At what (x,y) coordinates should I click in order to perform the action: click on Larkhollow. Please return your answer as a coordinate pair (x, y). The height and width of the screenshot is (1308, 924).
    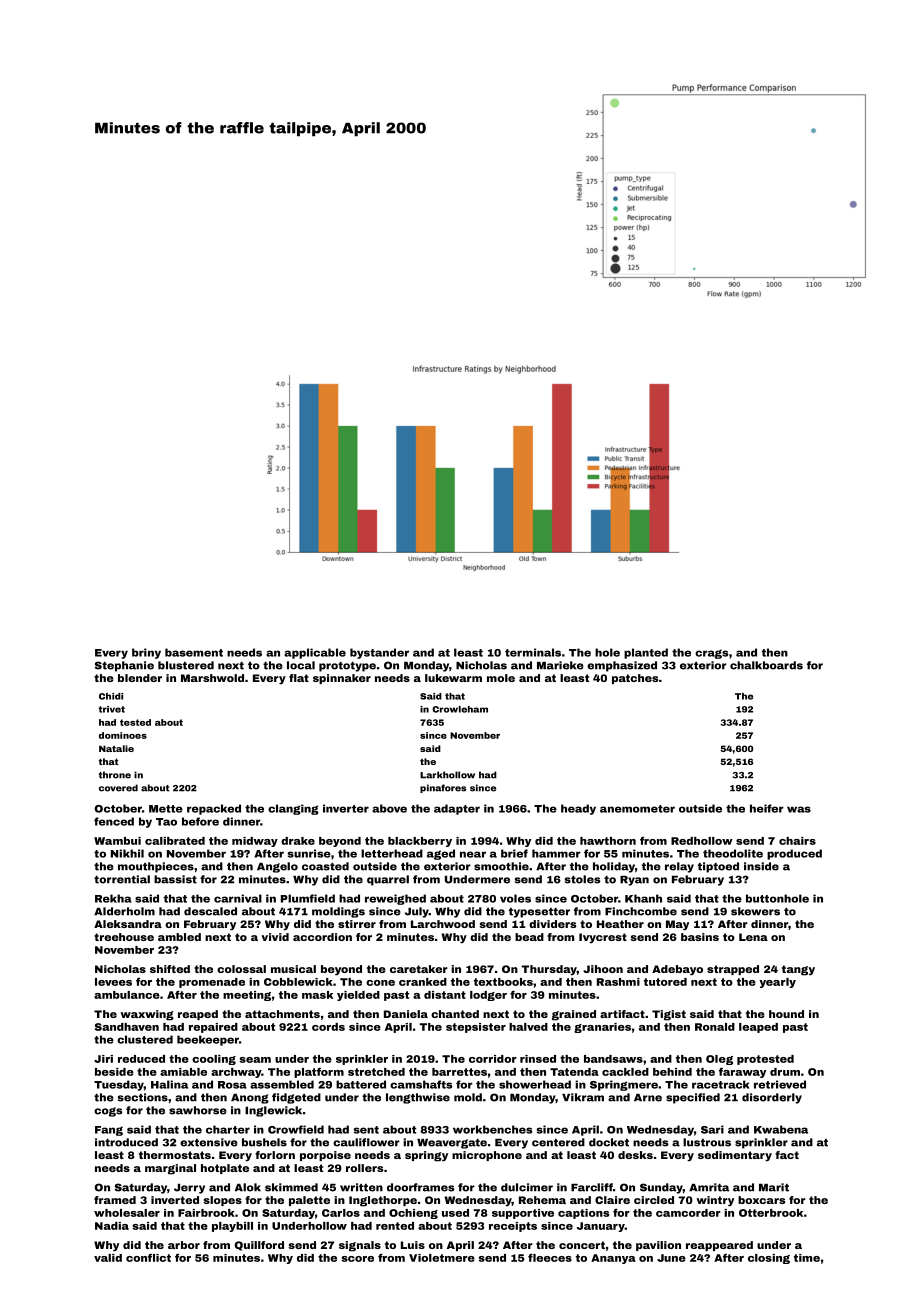
    Looking at the image, I should click on (447, 775).
